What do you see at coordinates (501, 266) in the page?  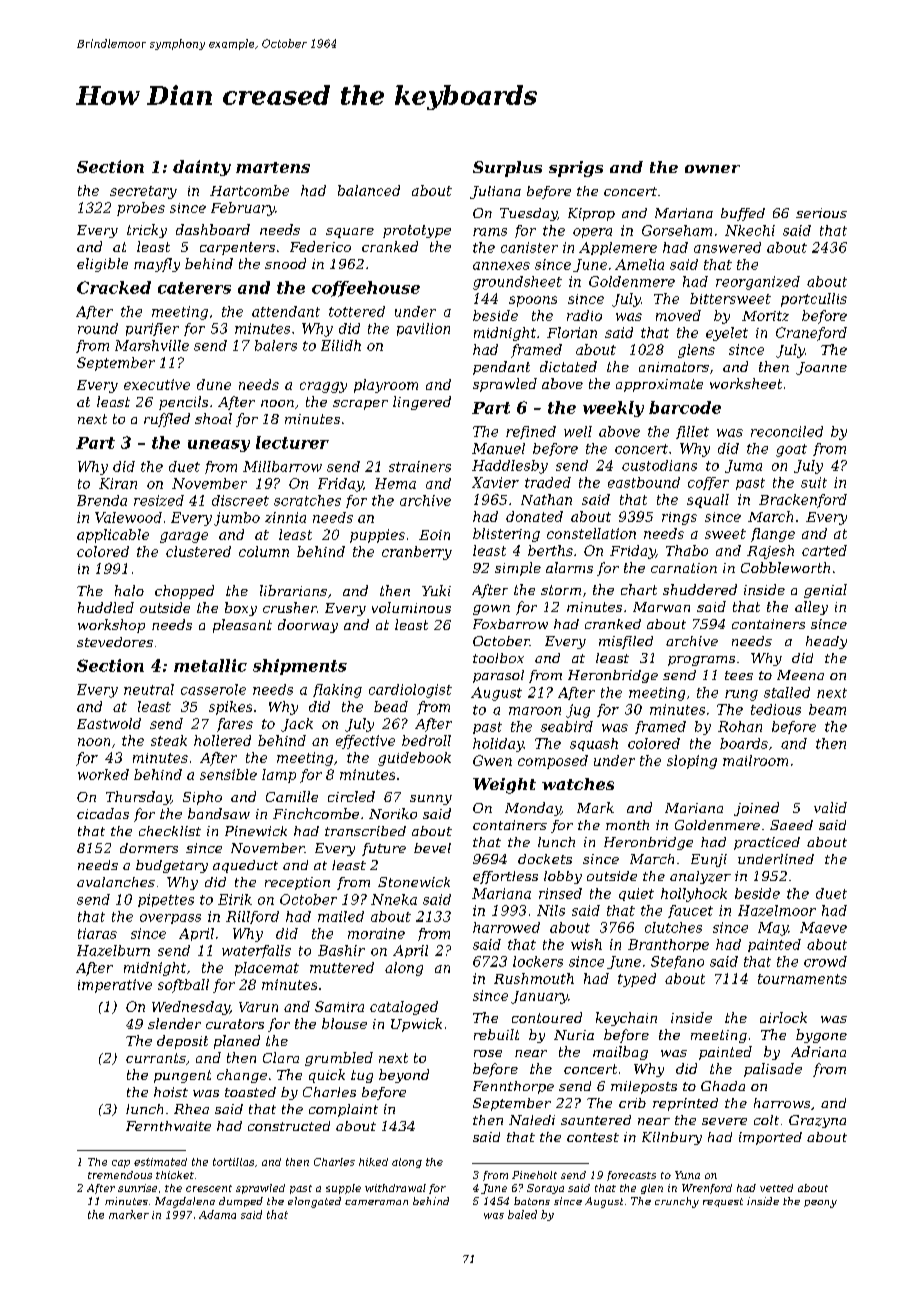 I see `annexes` at bounding box center [501, 266].
